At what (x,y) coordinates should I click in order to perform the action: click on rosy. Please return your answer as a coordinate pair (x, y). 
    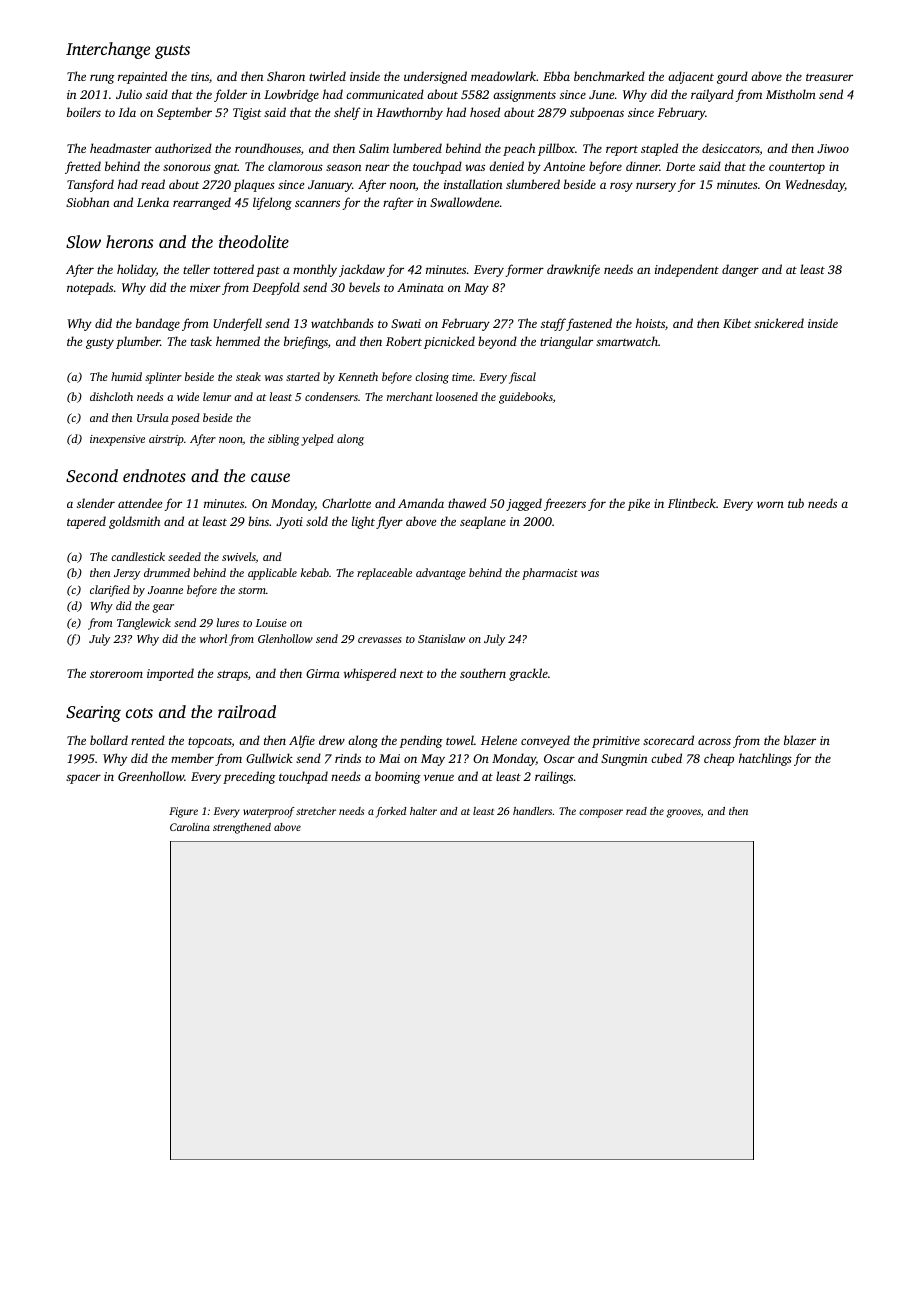
    Looking at the image, I should click on (621, 187).
